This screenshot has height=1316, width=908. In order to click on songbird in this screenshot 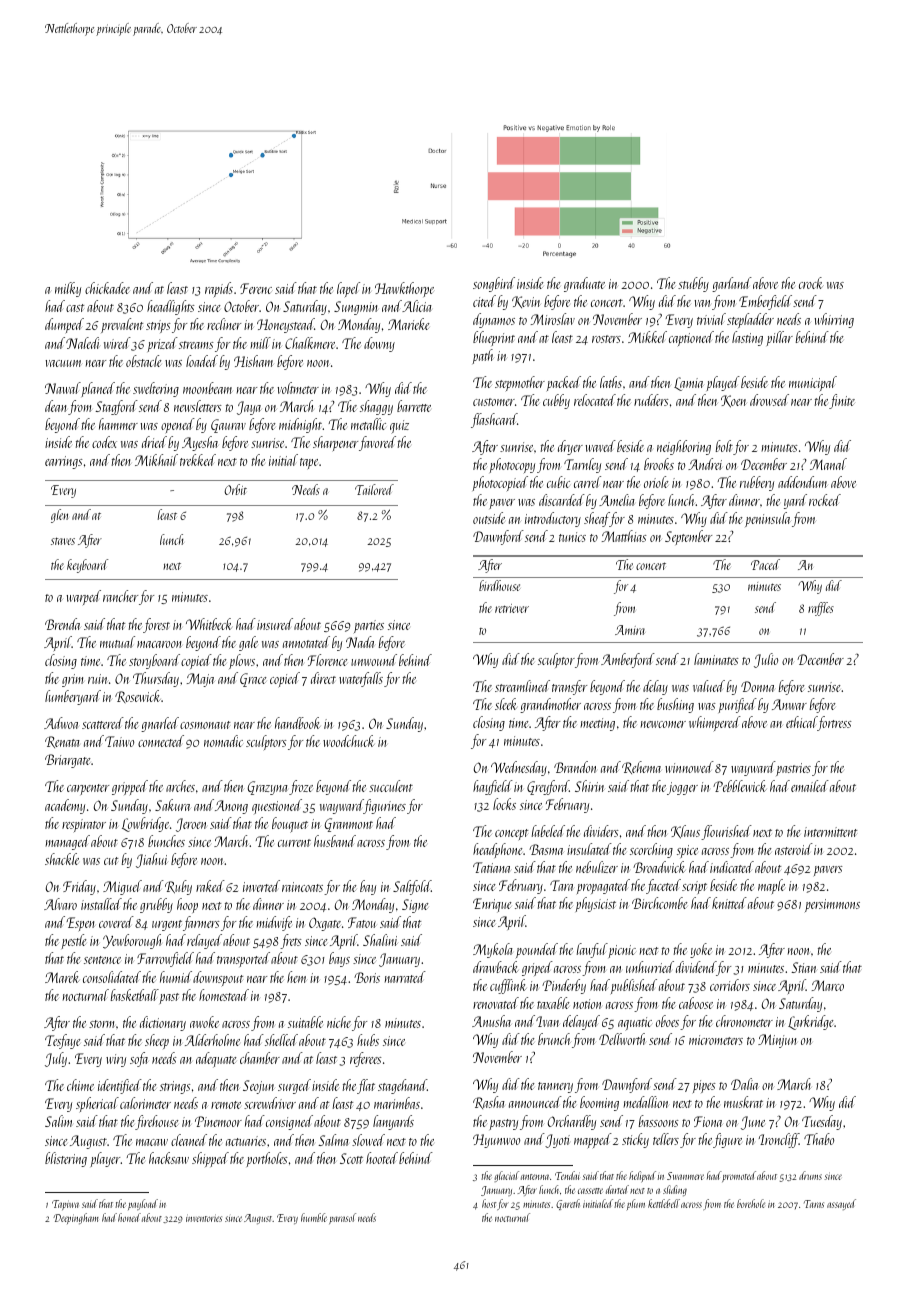, I will do `click(494, 284)`.
